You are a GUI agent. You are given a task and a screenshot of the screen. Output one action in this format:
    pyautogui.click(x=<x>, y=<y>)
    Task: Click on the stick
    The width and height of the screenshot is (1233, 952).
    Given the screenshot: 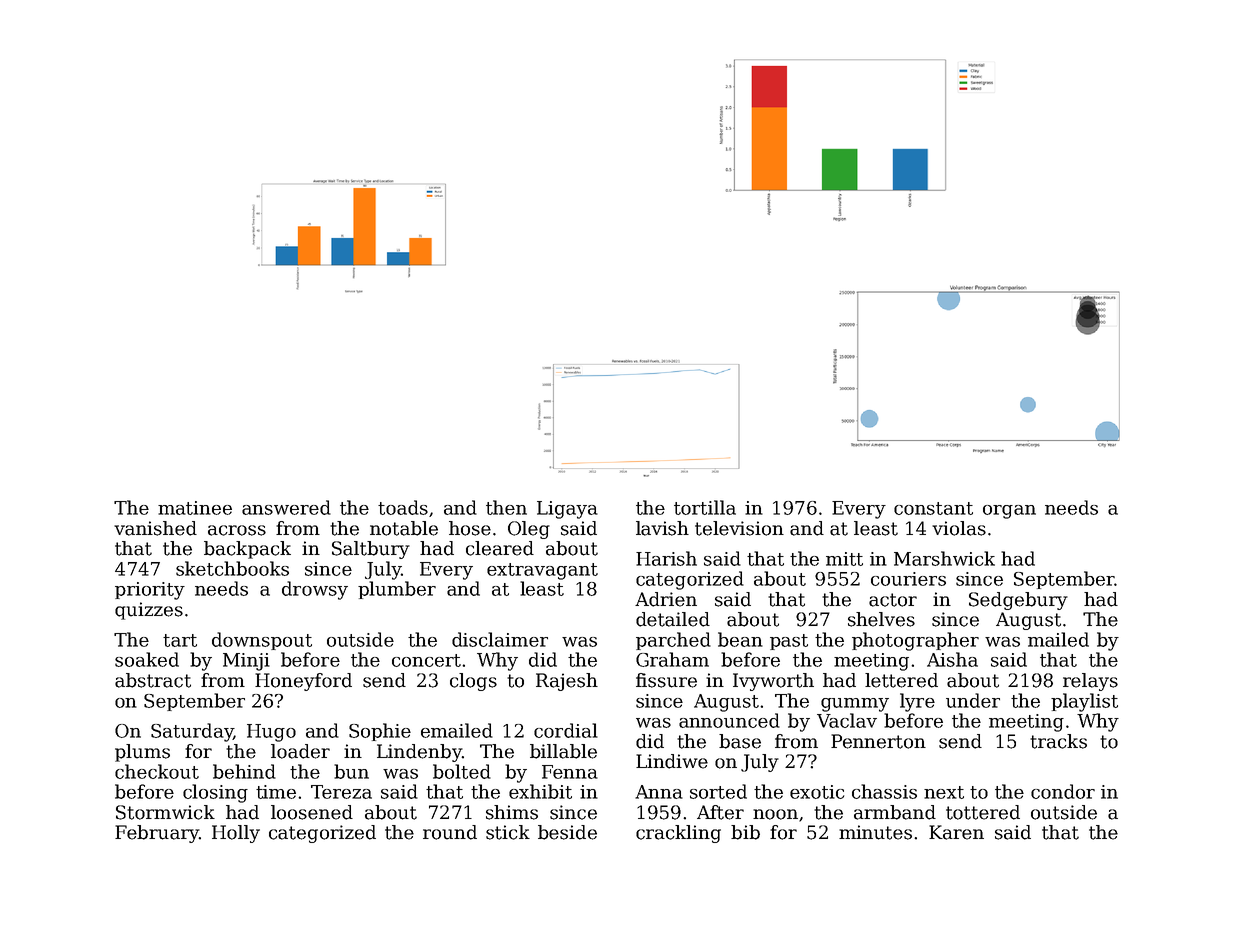 What is the action you would take?
    pyautogui.click(x=508, y=832)
